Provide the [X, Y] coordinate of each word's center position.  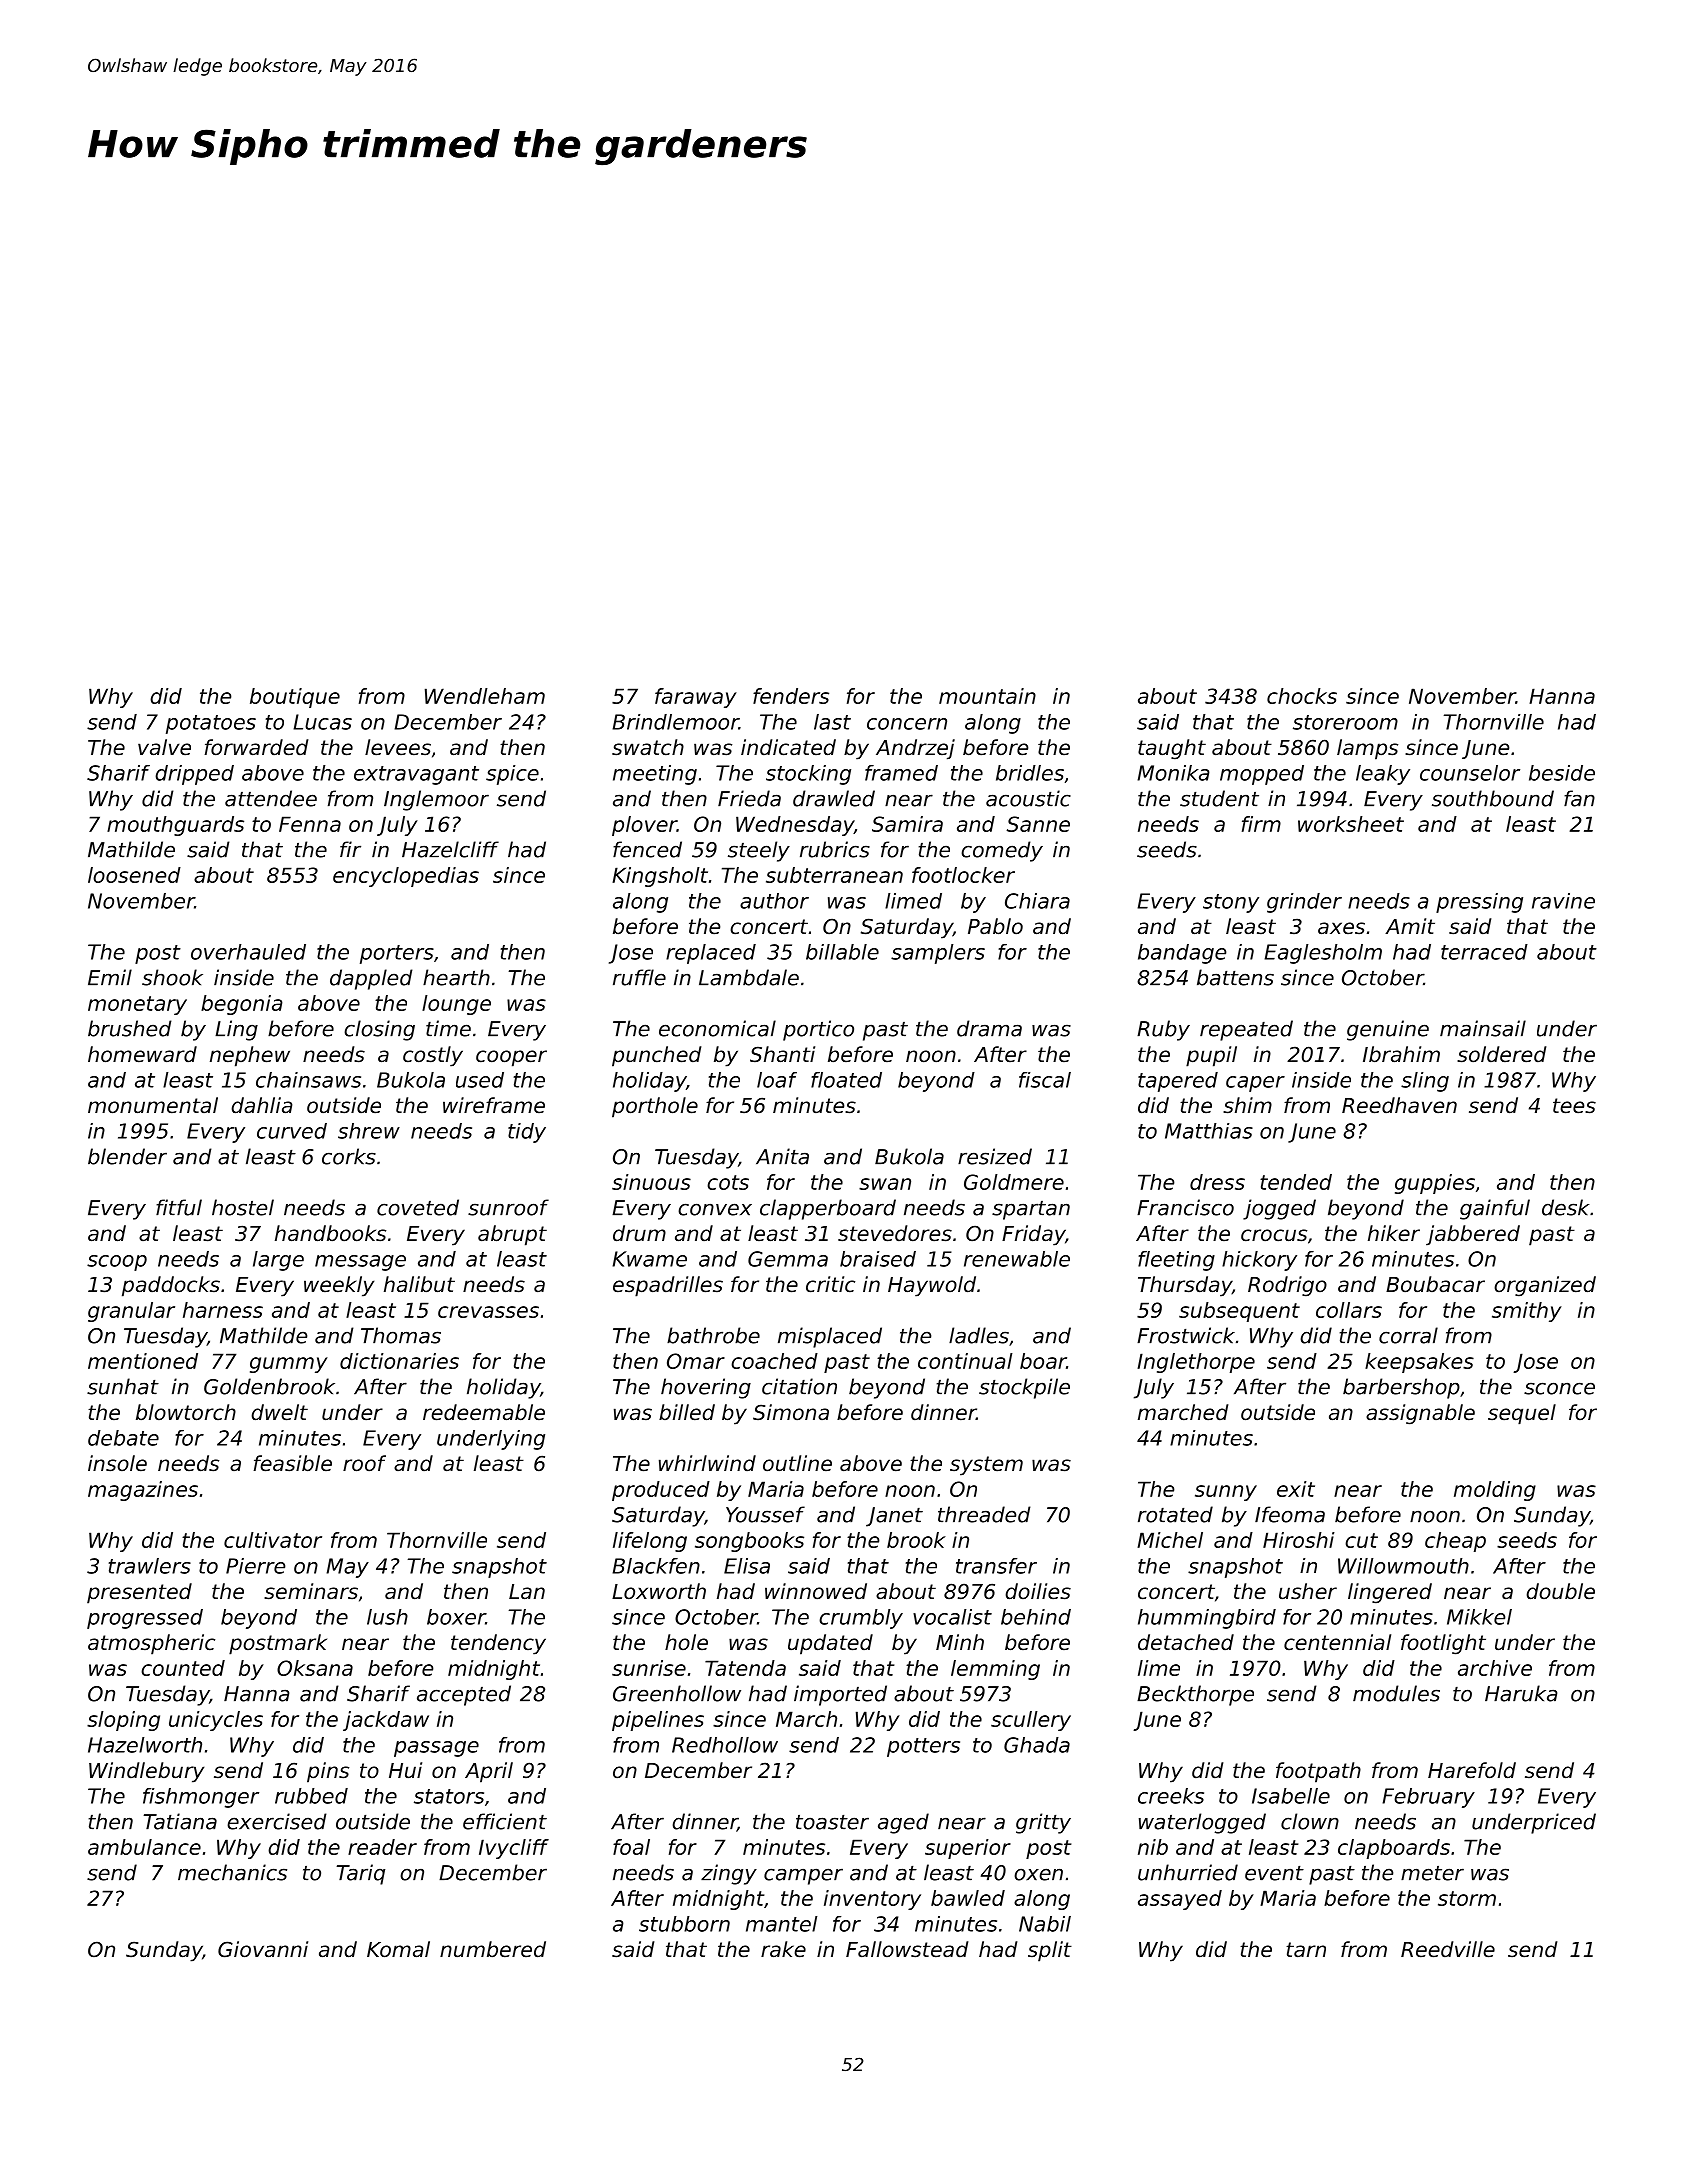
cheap [1455, 1542]
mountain [987, 696]
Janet [894, 1517]
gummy [289, 1365]
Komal [398, 1949]
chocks [1302, 696]
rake [783, 1949]
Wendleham [485, 696]
